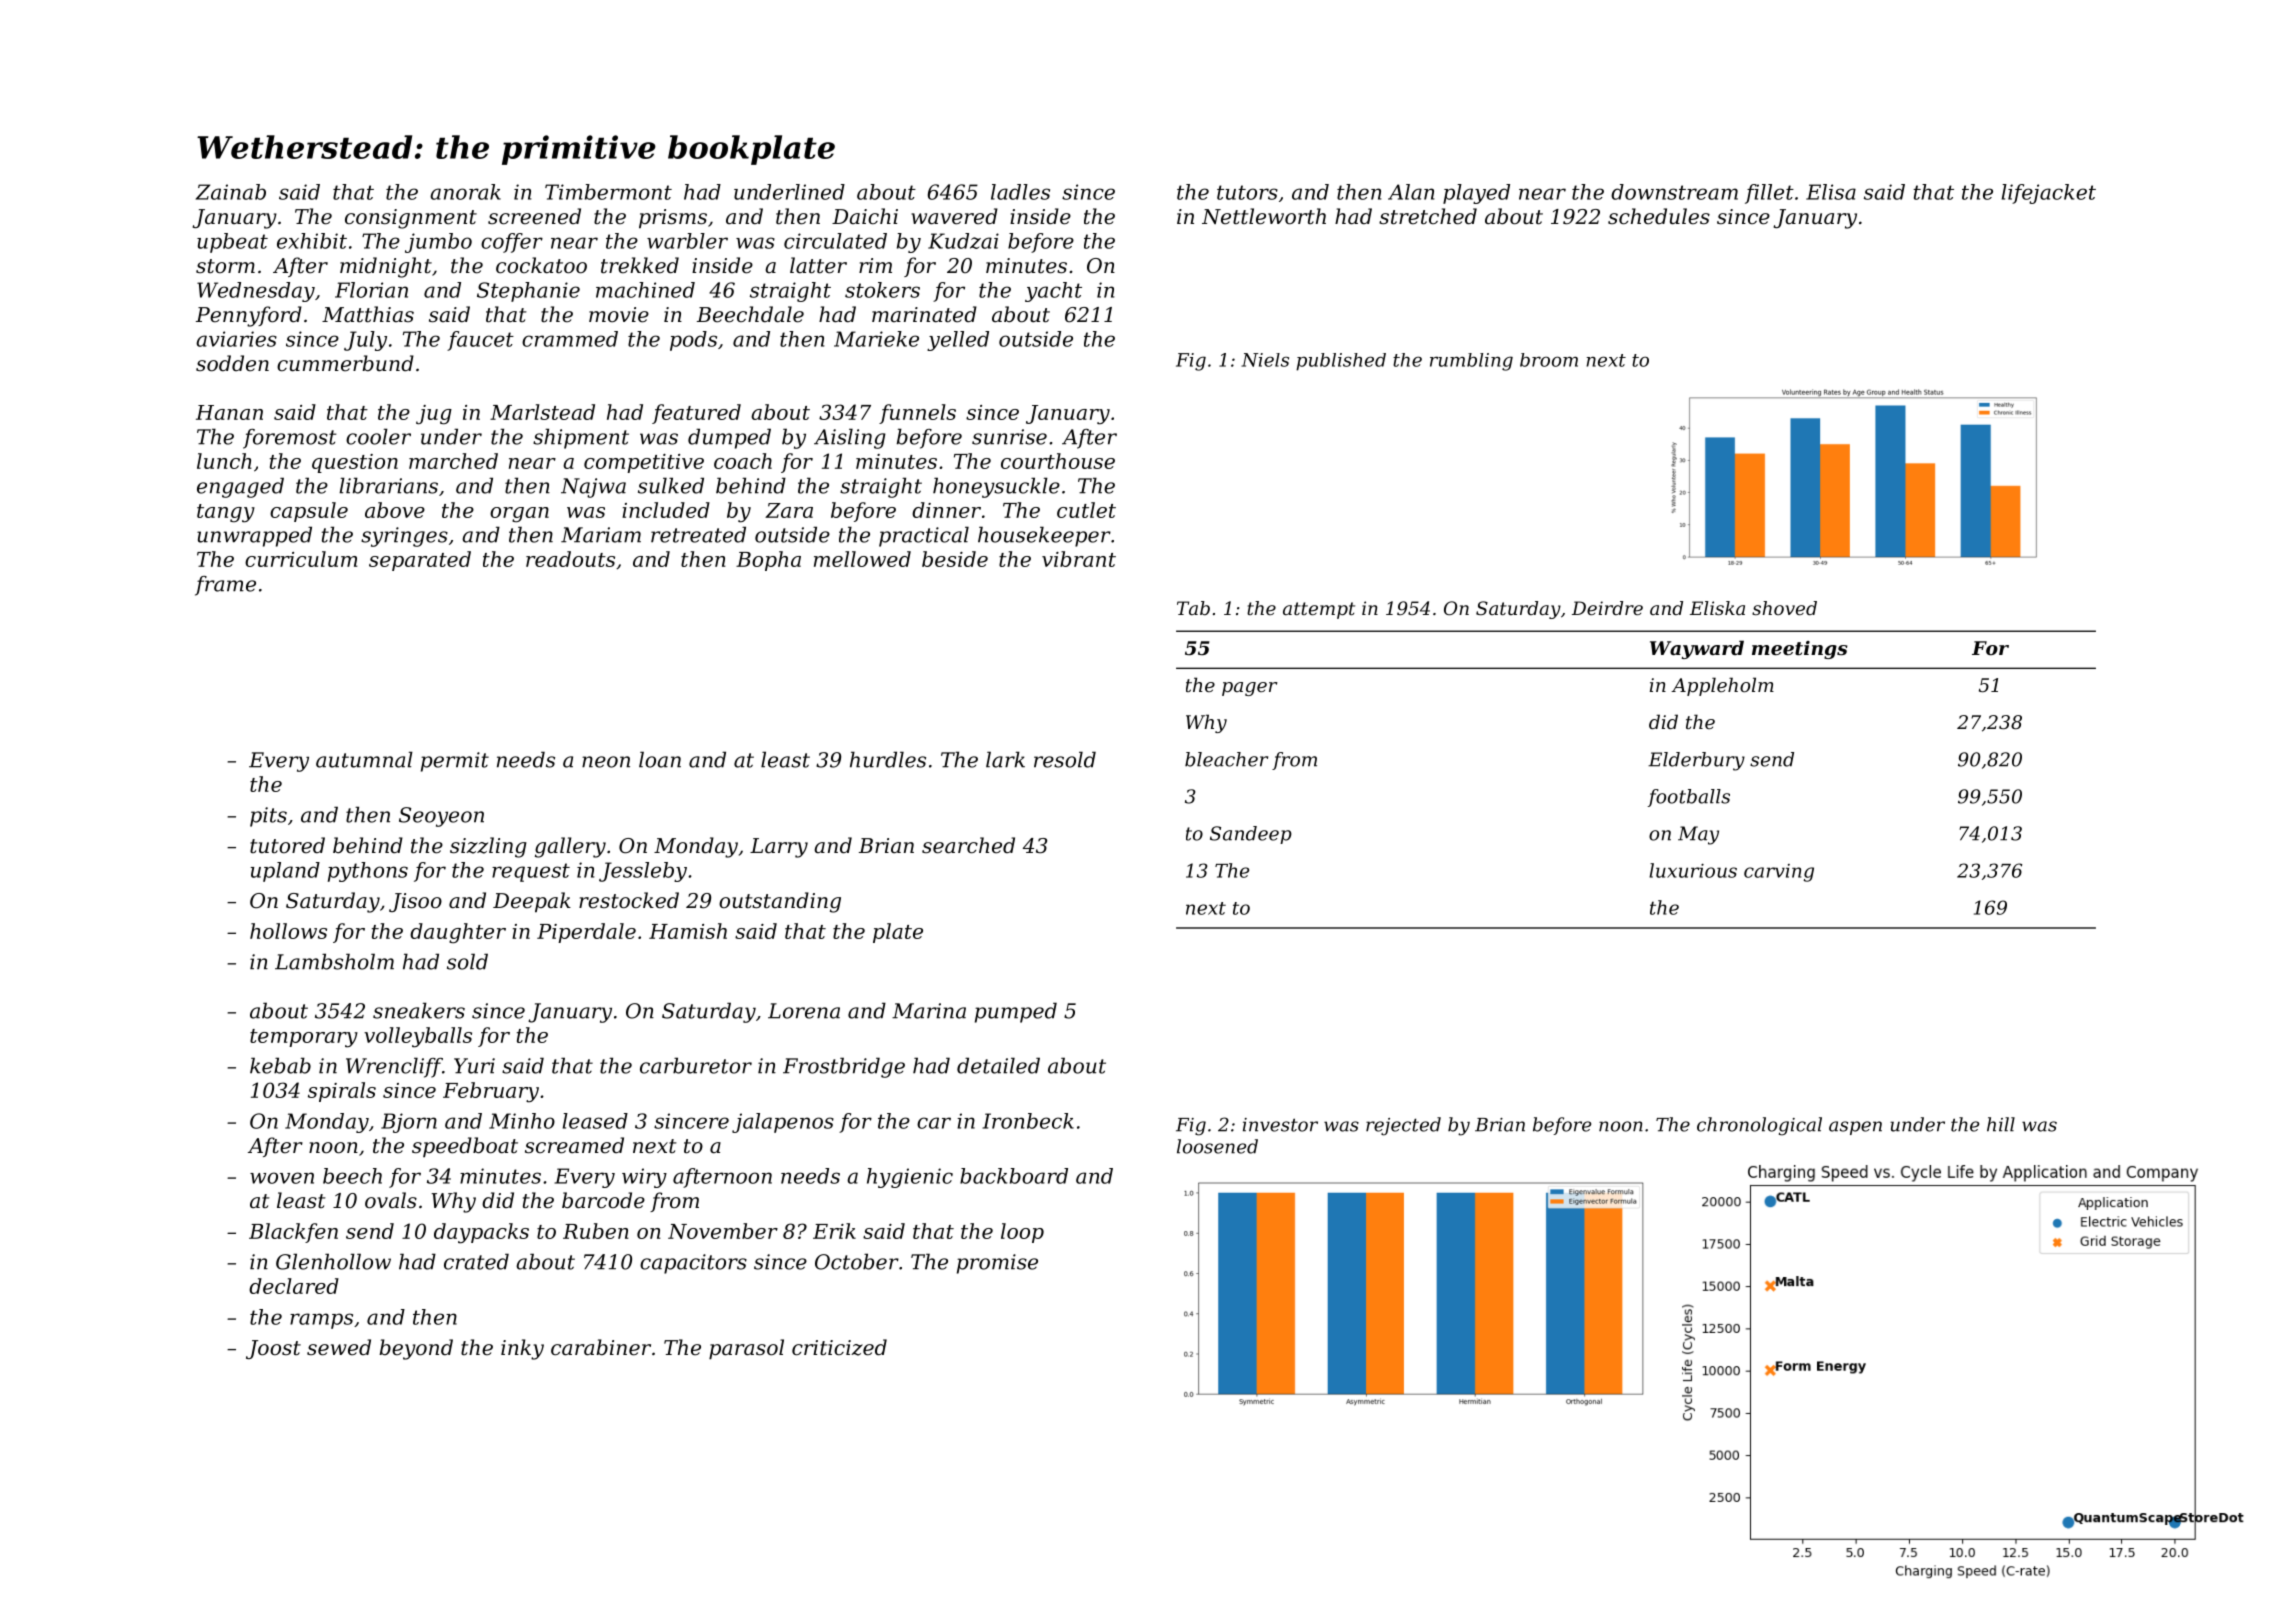 The image size is (2292, 1620). Describe the element at coordinates (1779, 873) in the image. I see `carving` at that location.
